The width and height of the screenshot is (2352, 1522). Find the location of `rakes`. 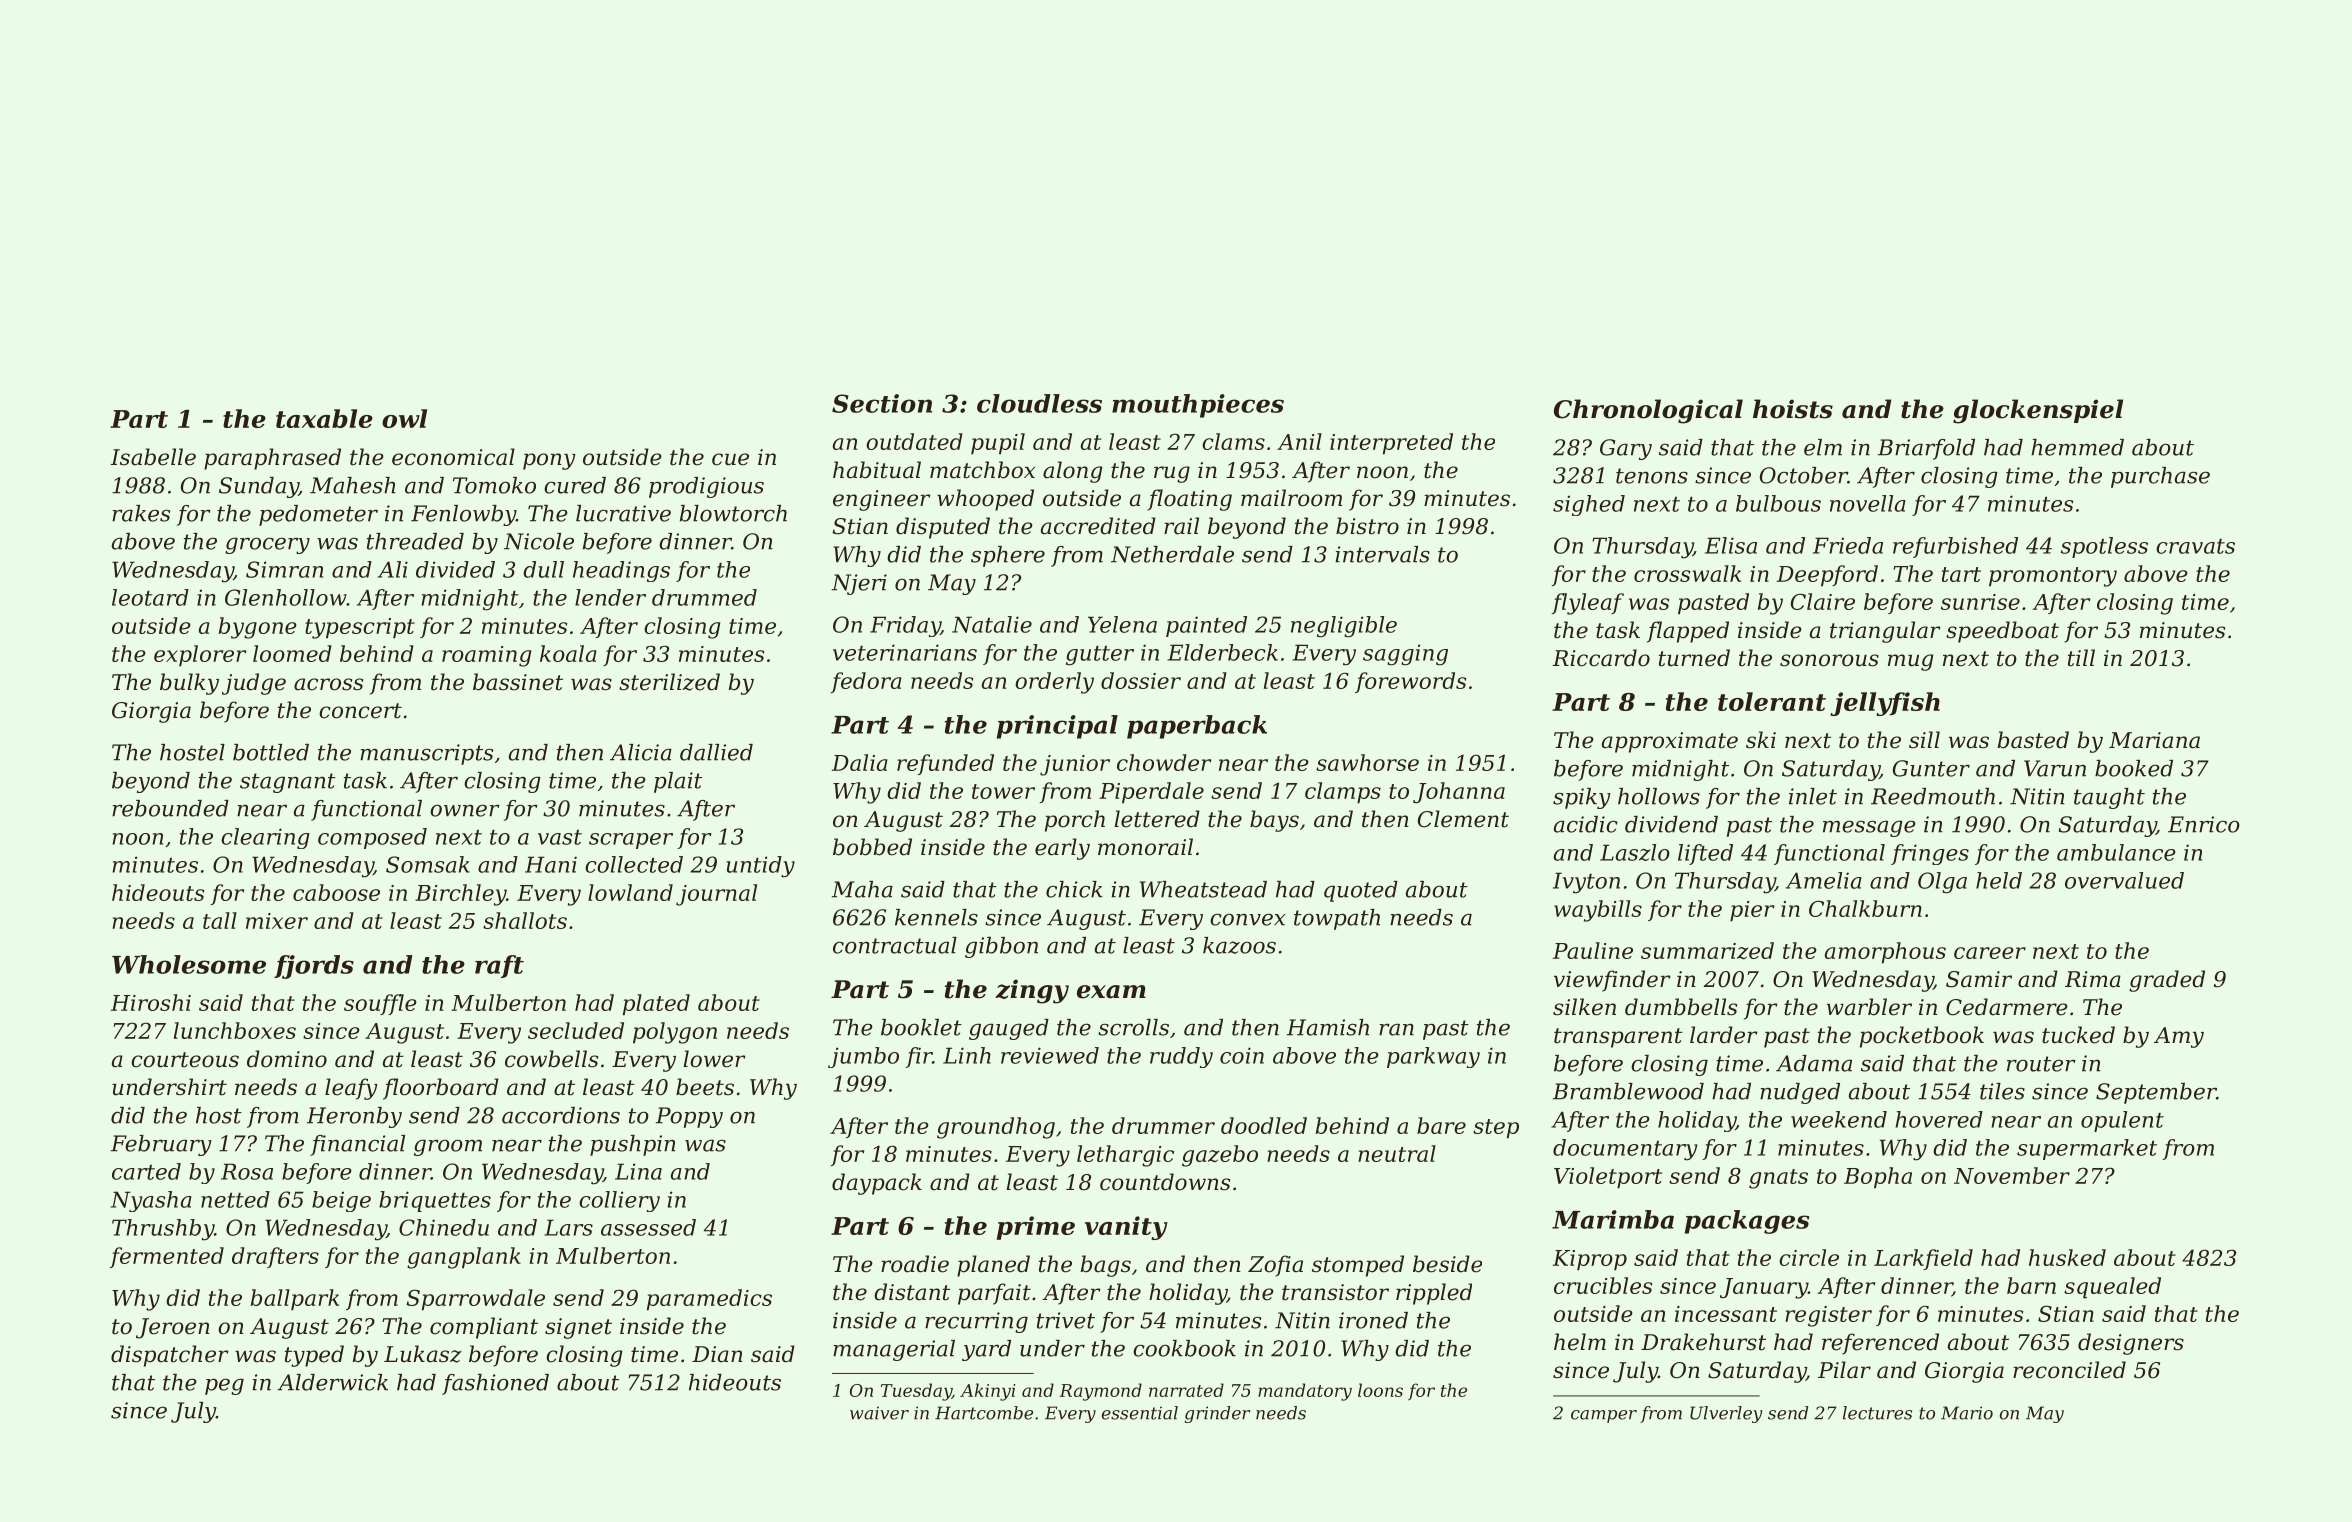

rakes is located at coordinates (141, 513).
